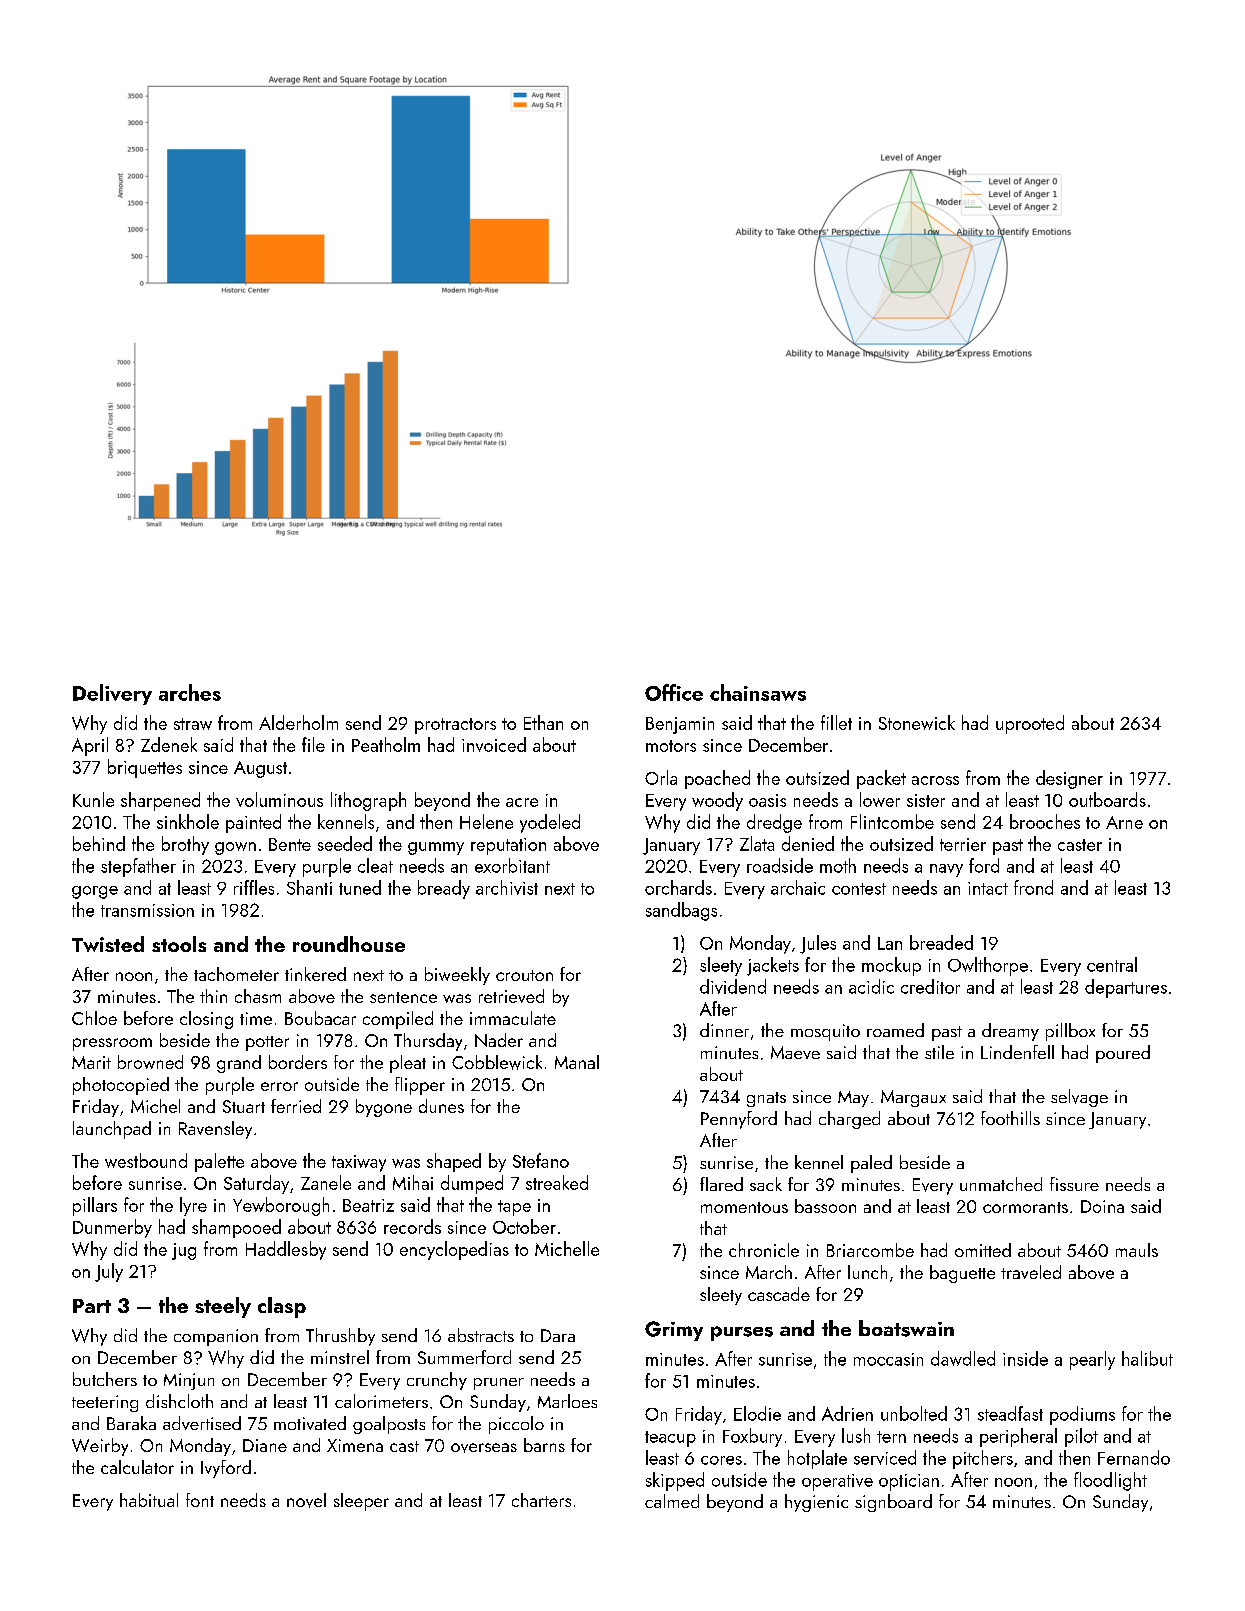  I want to click on tape, so click(514, 1208).
